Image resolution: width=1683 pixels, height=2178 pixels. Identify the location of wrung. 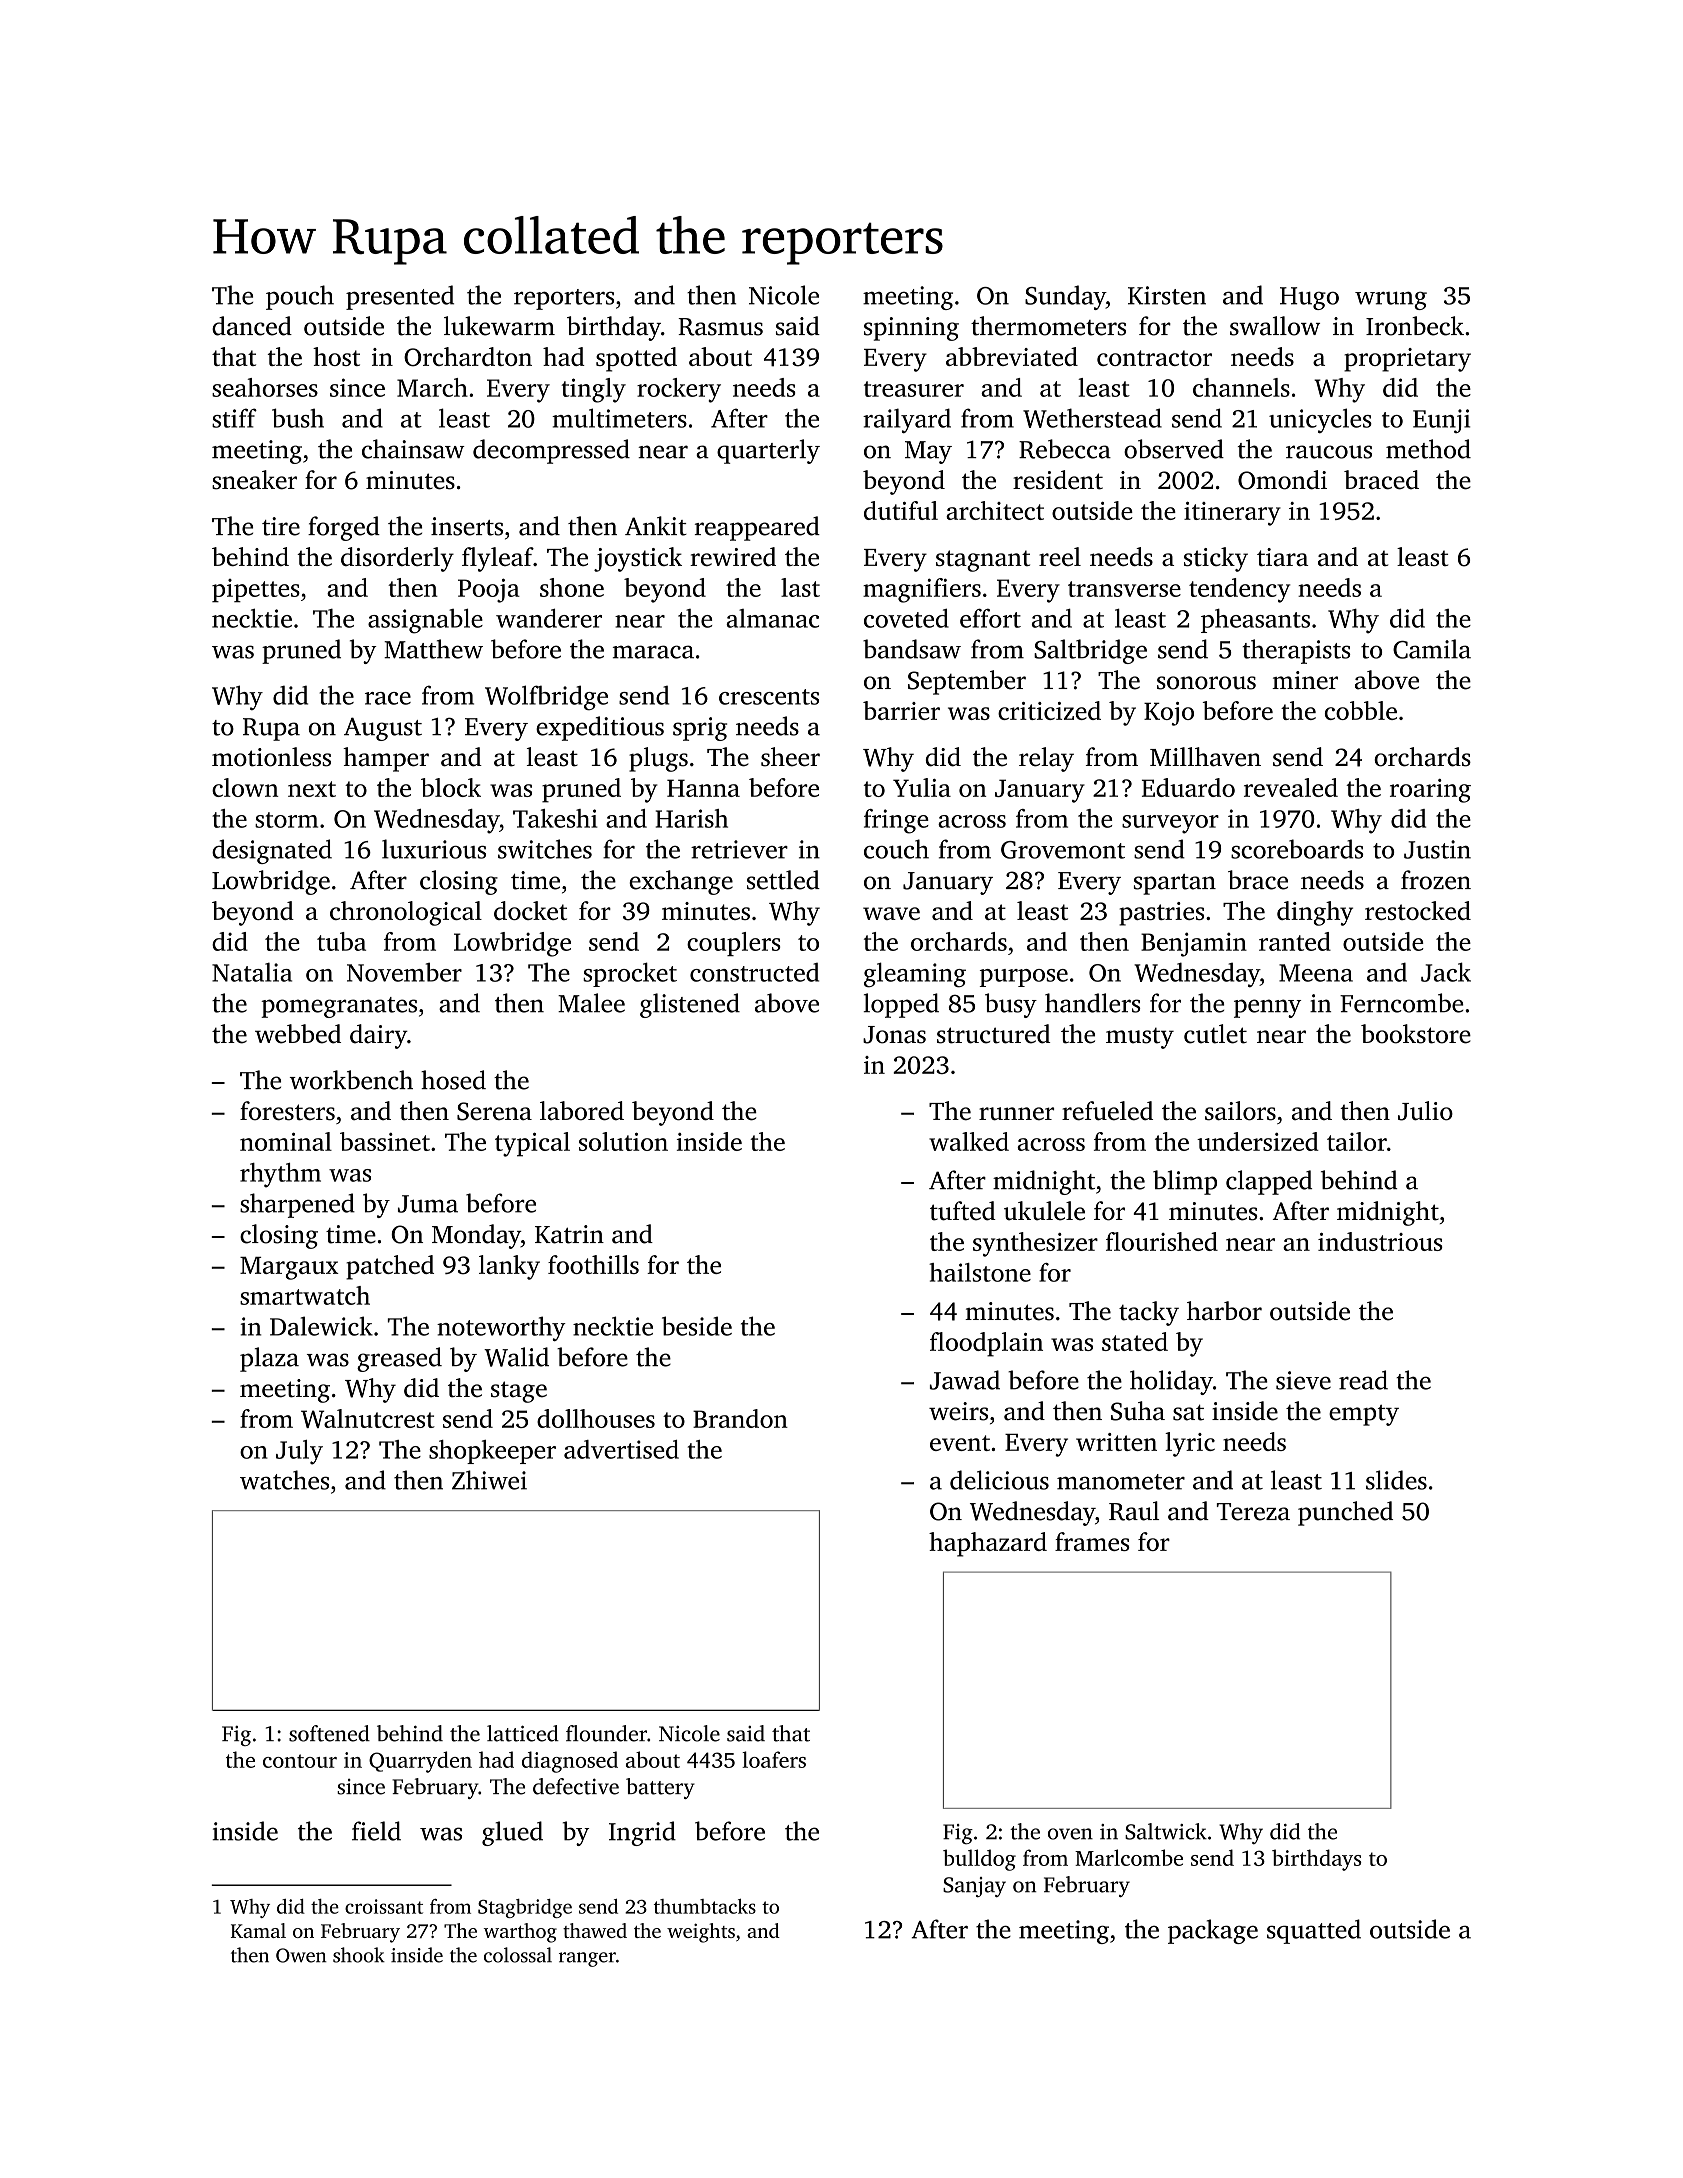
(1391, 300).
